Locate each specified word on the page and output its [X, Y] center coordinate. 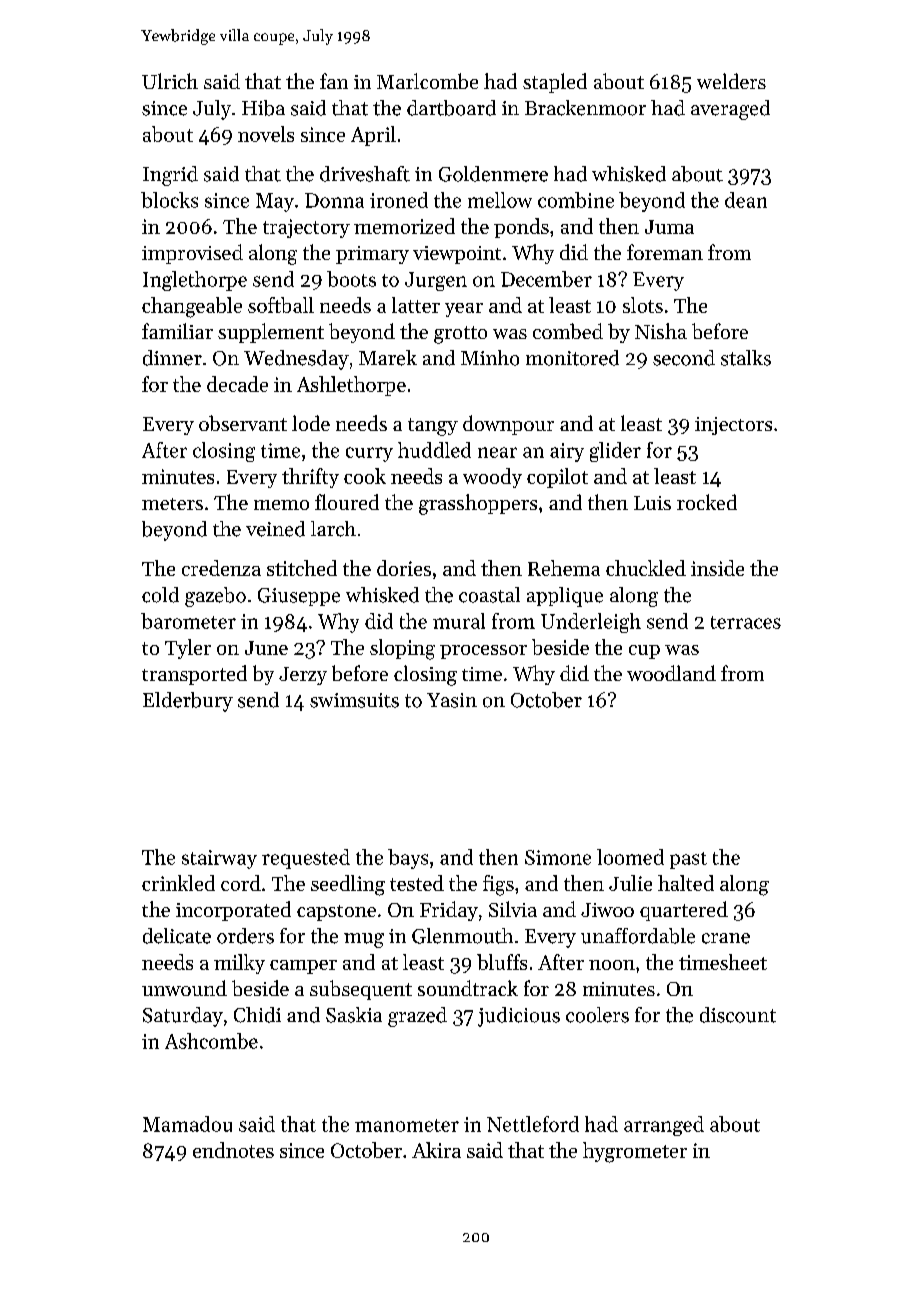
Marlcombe [427, 81]
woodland [671, 673]
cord [241, 883]
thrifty [310, 478]
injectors [733, 426]
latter [416, 305]
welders [731, 81]
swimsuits [354, 700]
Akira [436, 1150]
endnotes [233, 1150]
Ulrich [170, 81]
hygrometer [635, 1152]
